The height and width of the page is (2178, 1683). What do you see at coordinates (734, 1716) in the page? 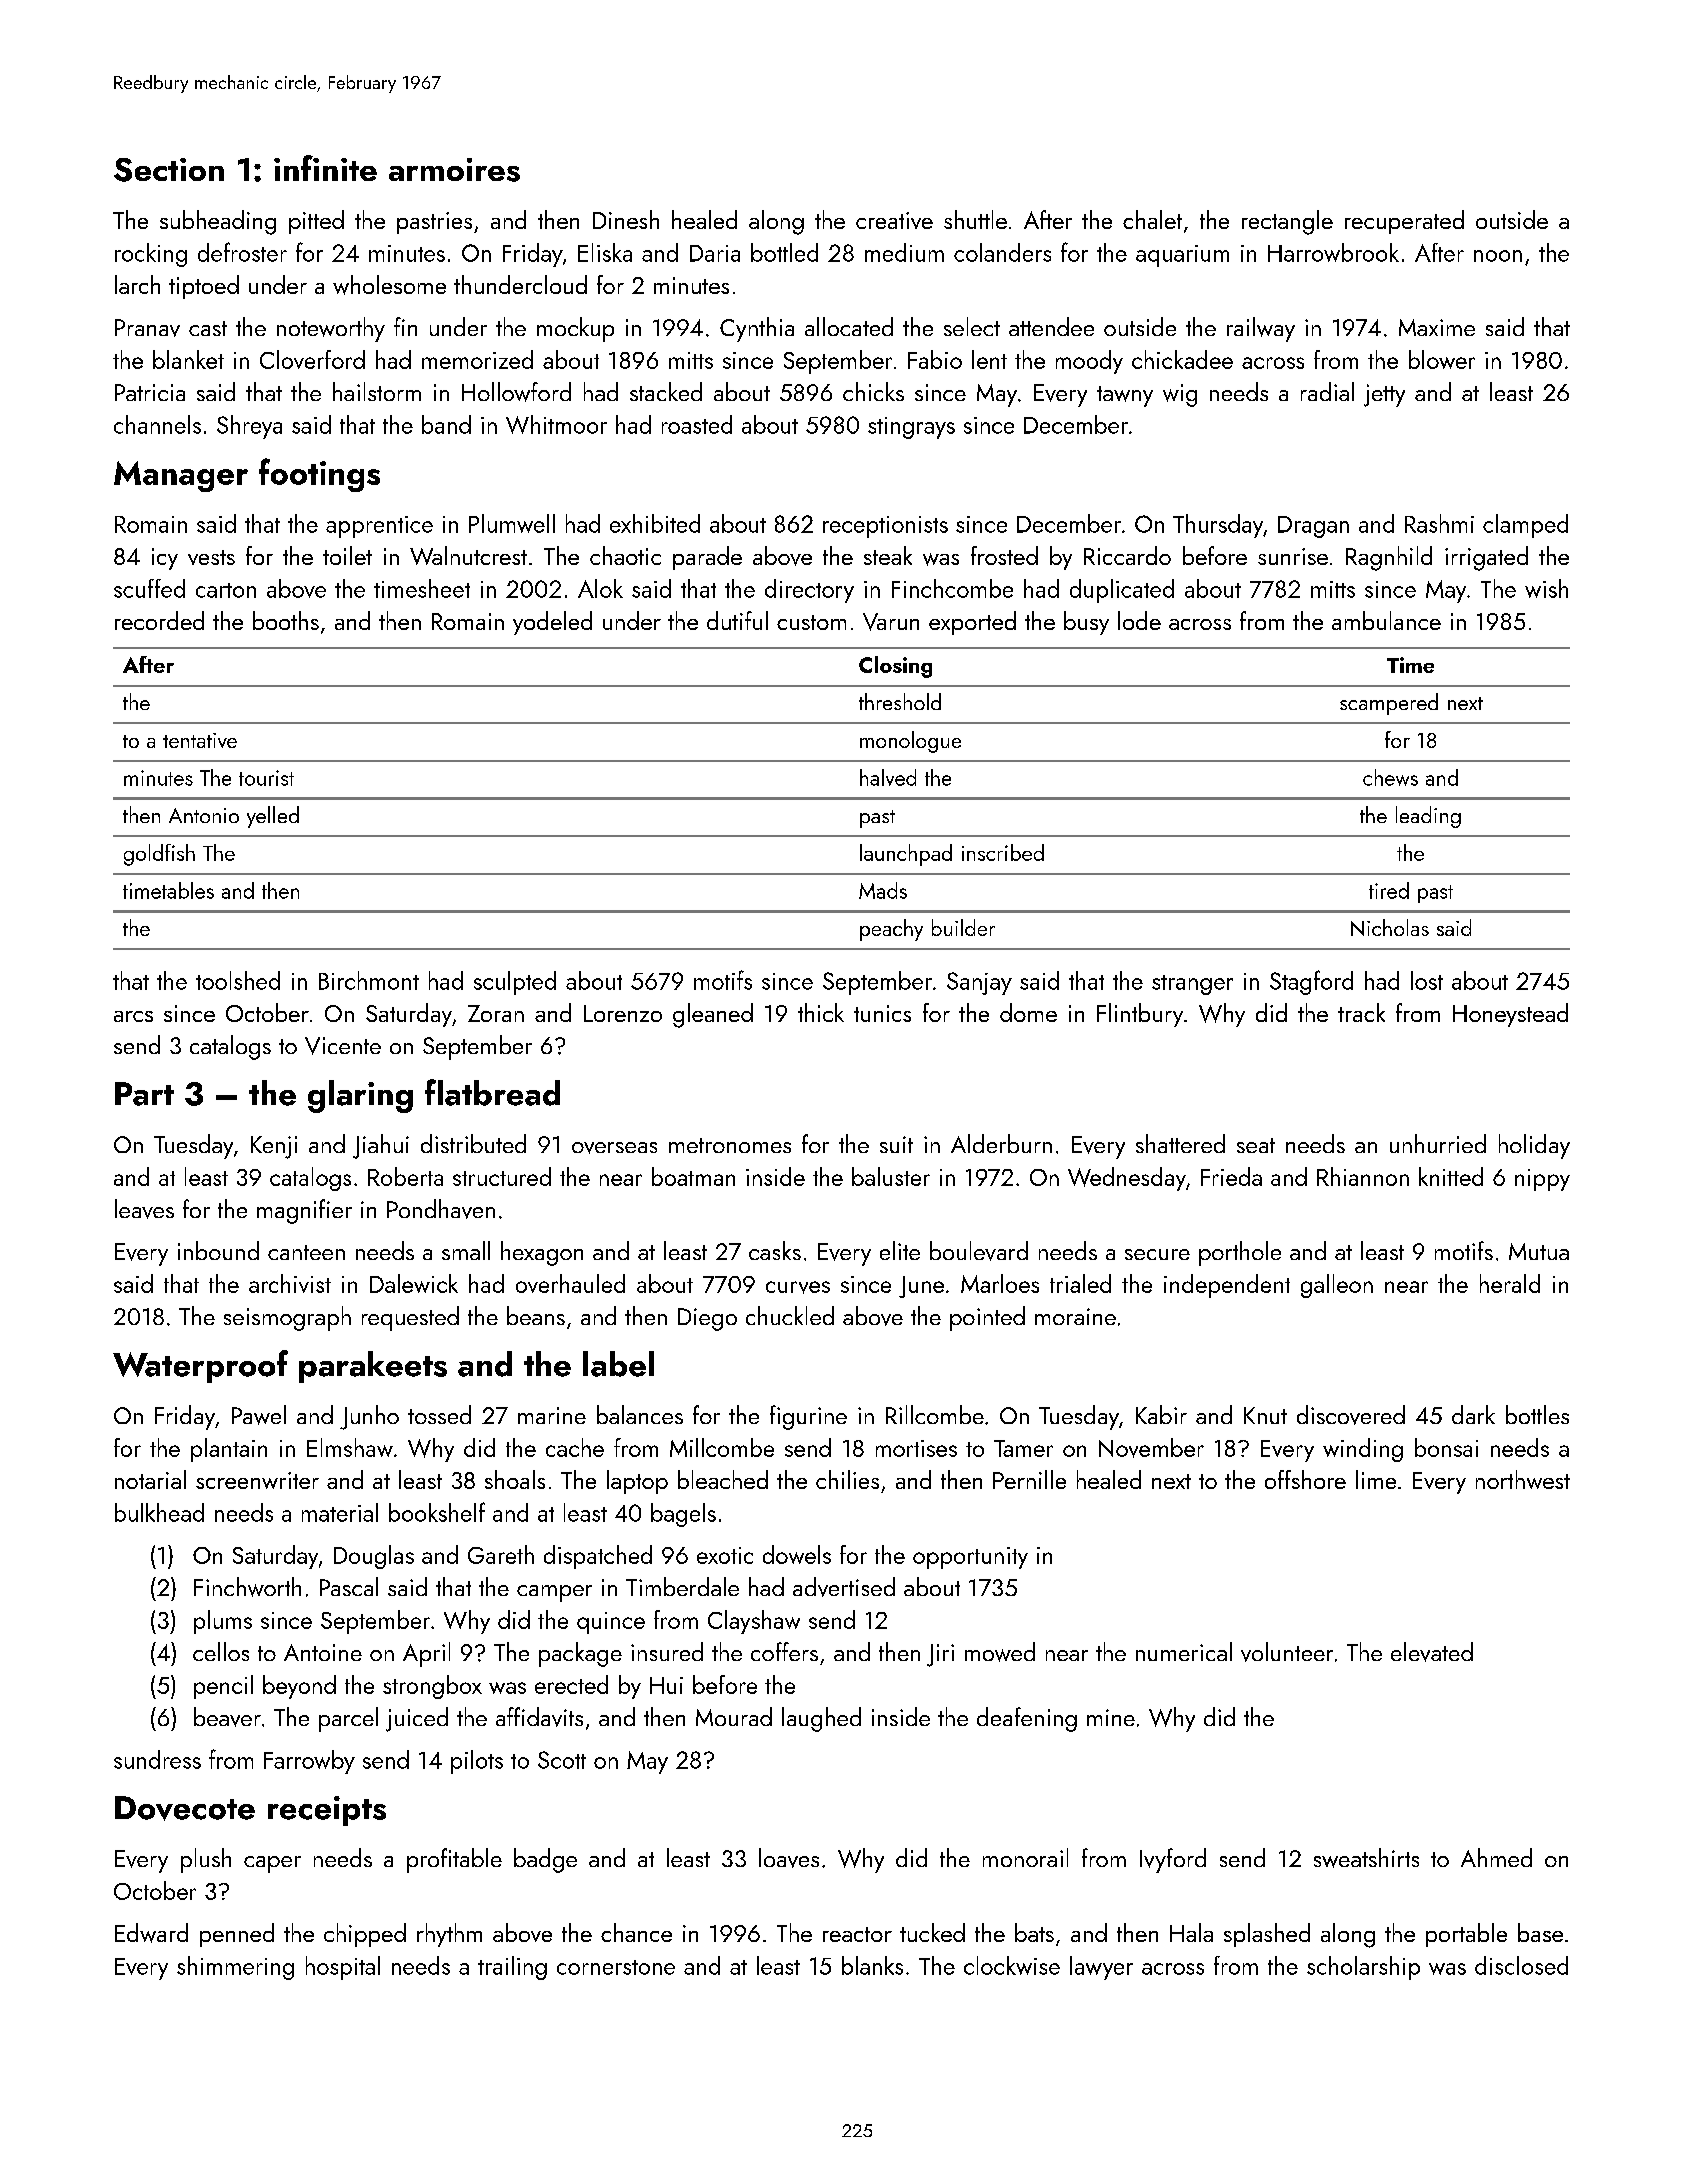
I see `Mourad` at bounding box center [734, 1716].
